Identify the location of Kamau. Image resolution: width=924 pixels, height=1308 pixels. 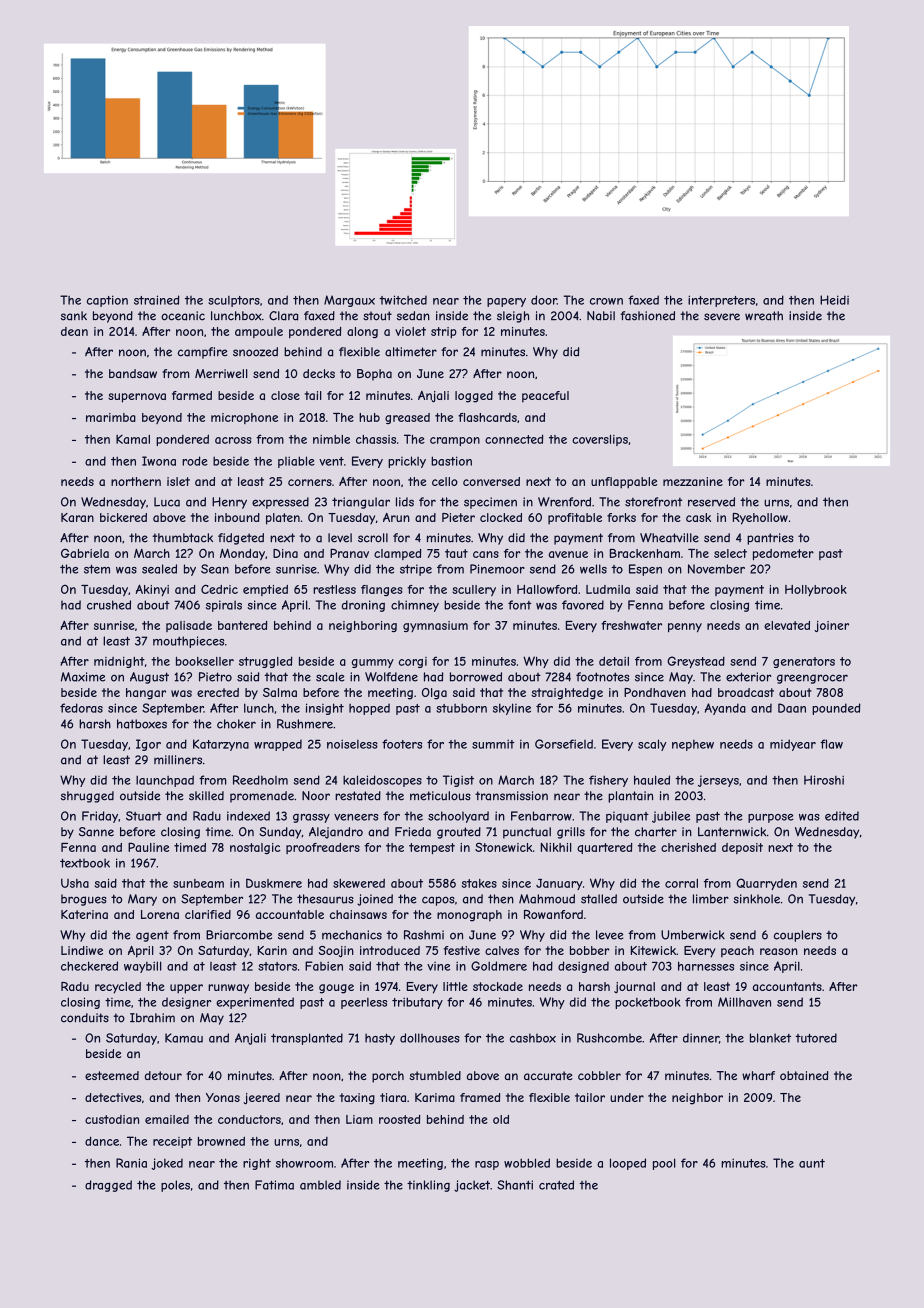
(184, 1038).
